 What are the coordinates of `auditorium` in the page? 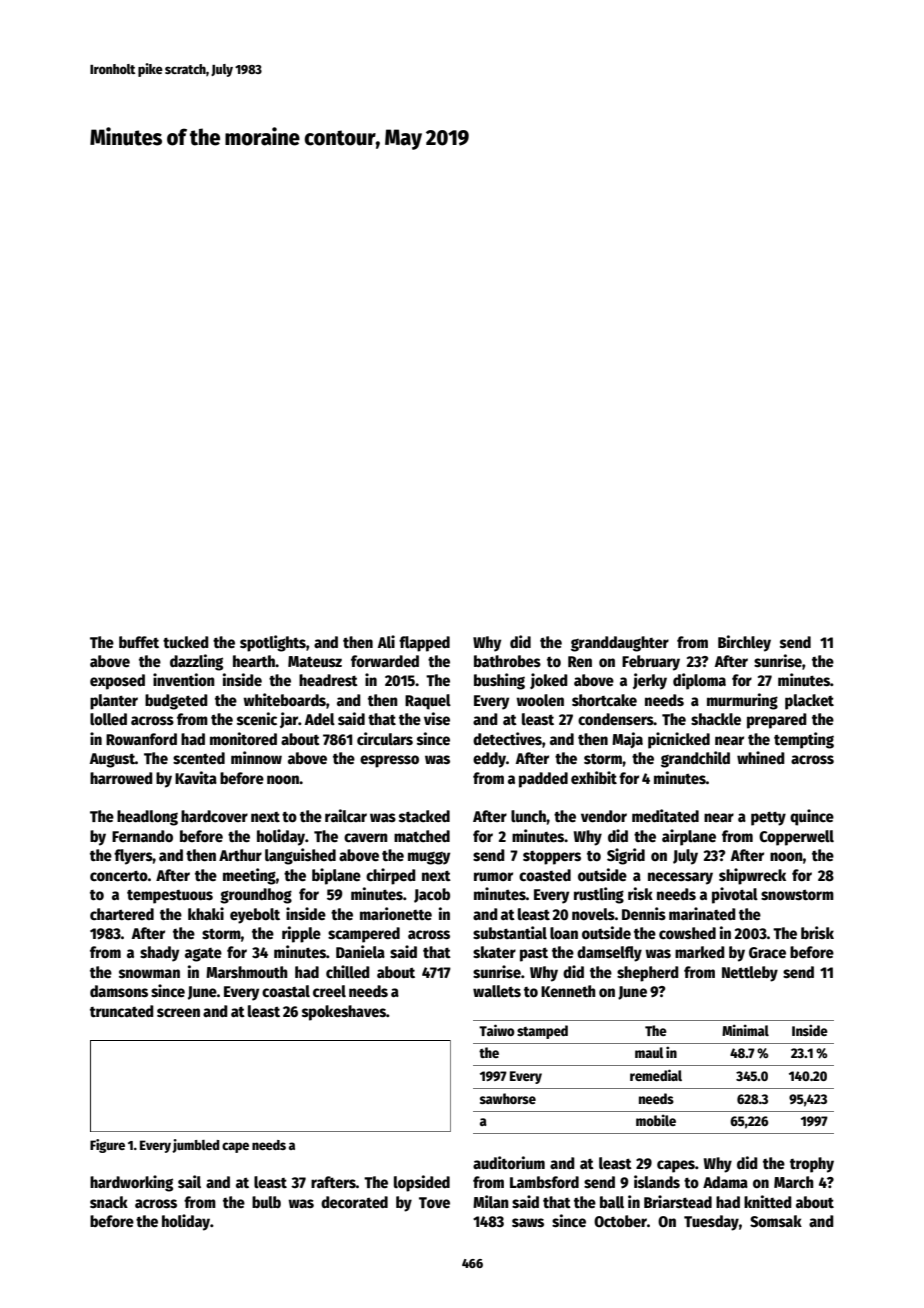 It's located at (509, 1163).
